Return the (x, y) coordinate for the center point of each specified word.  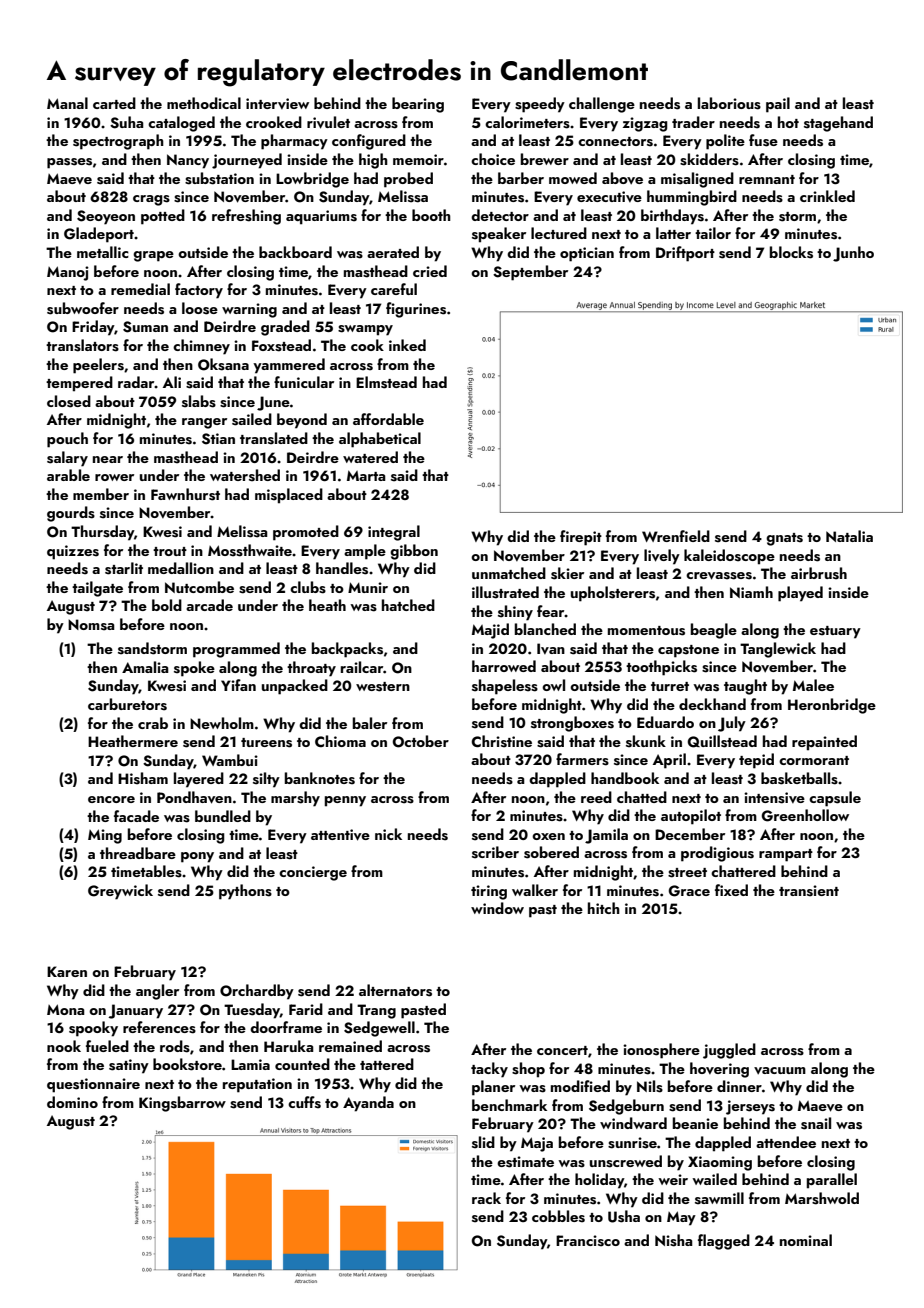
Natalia (849, 536)
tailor (713, 233)
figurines (416, 310)
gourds (71, 514)
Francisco (588, 1241)
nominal (806, 1240)
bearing (418, 105)
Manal (67, 103)
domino (72, 1102)
